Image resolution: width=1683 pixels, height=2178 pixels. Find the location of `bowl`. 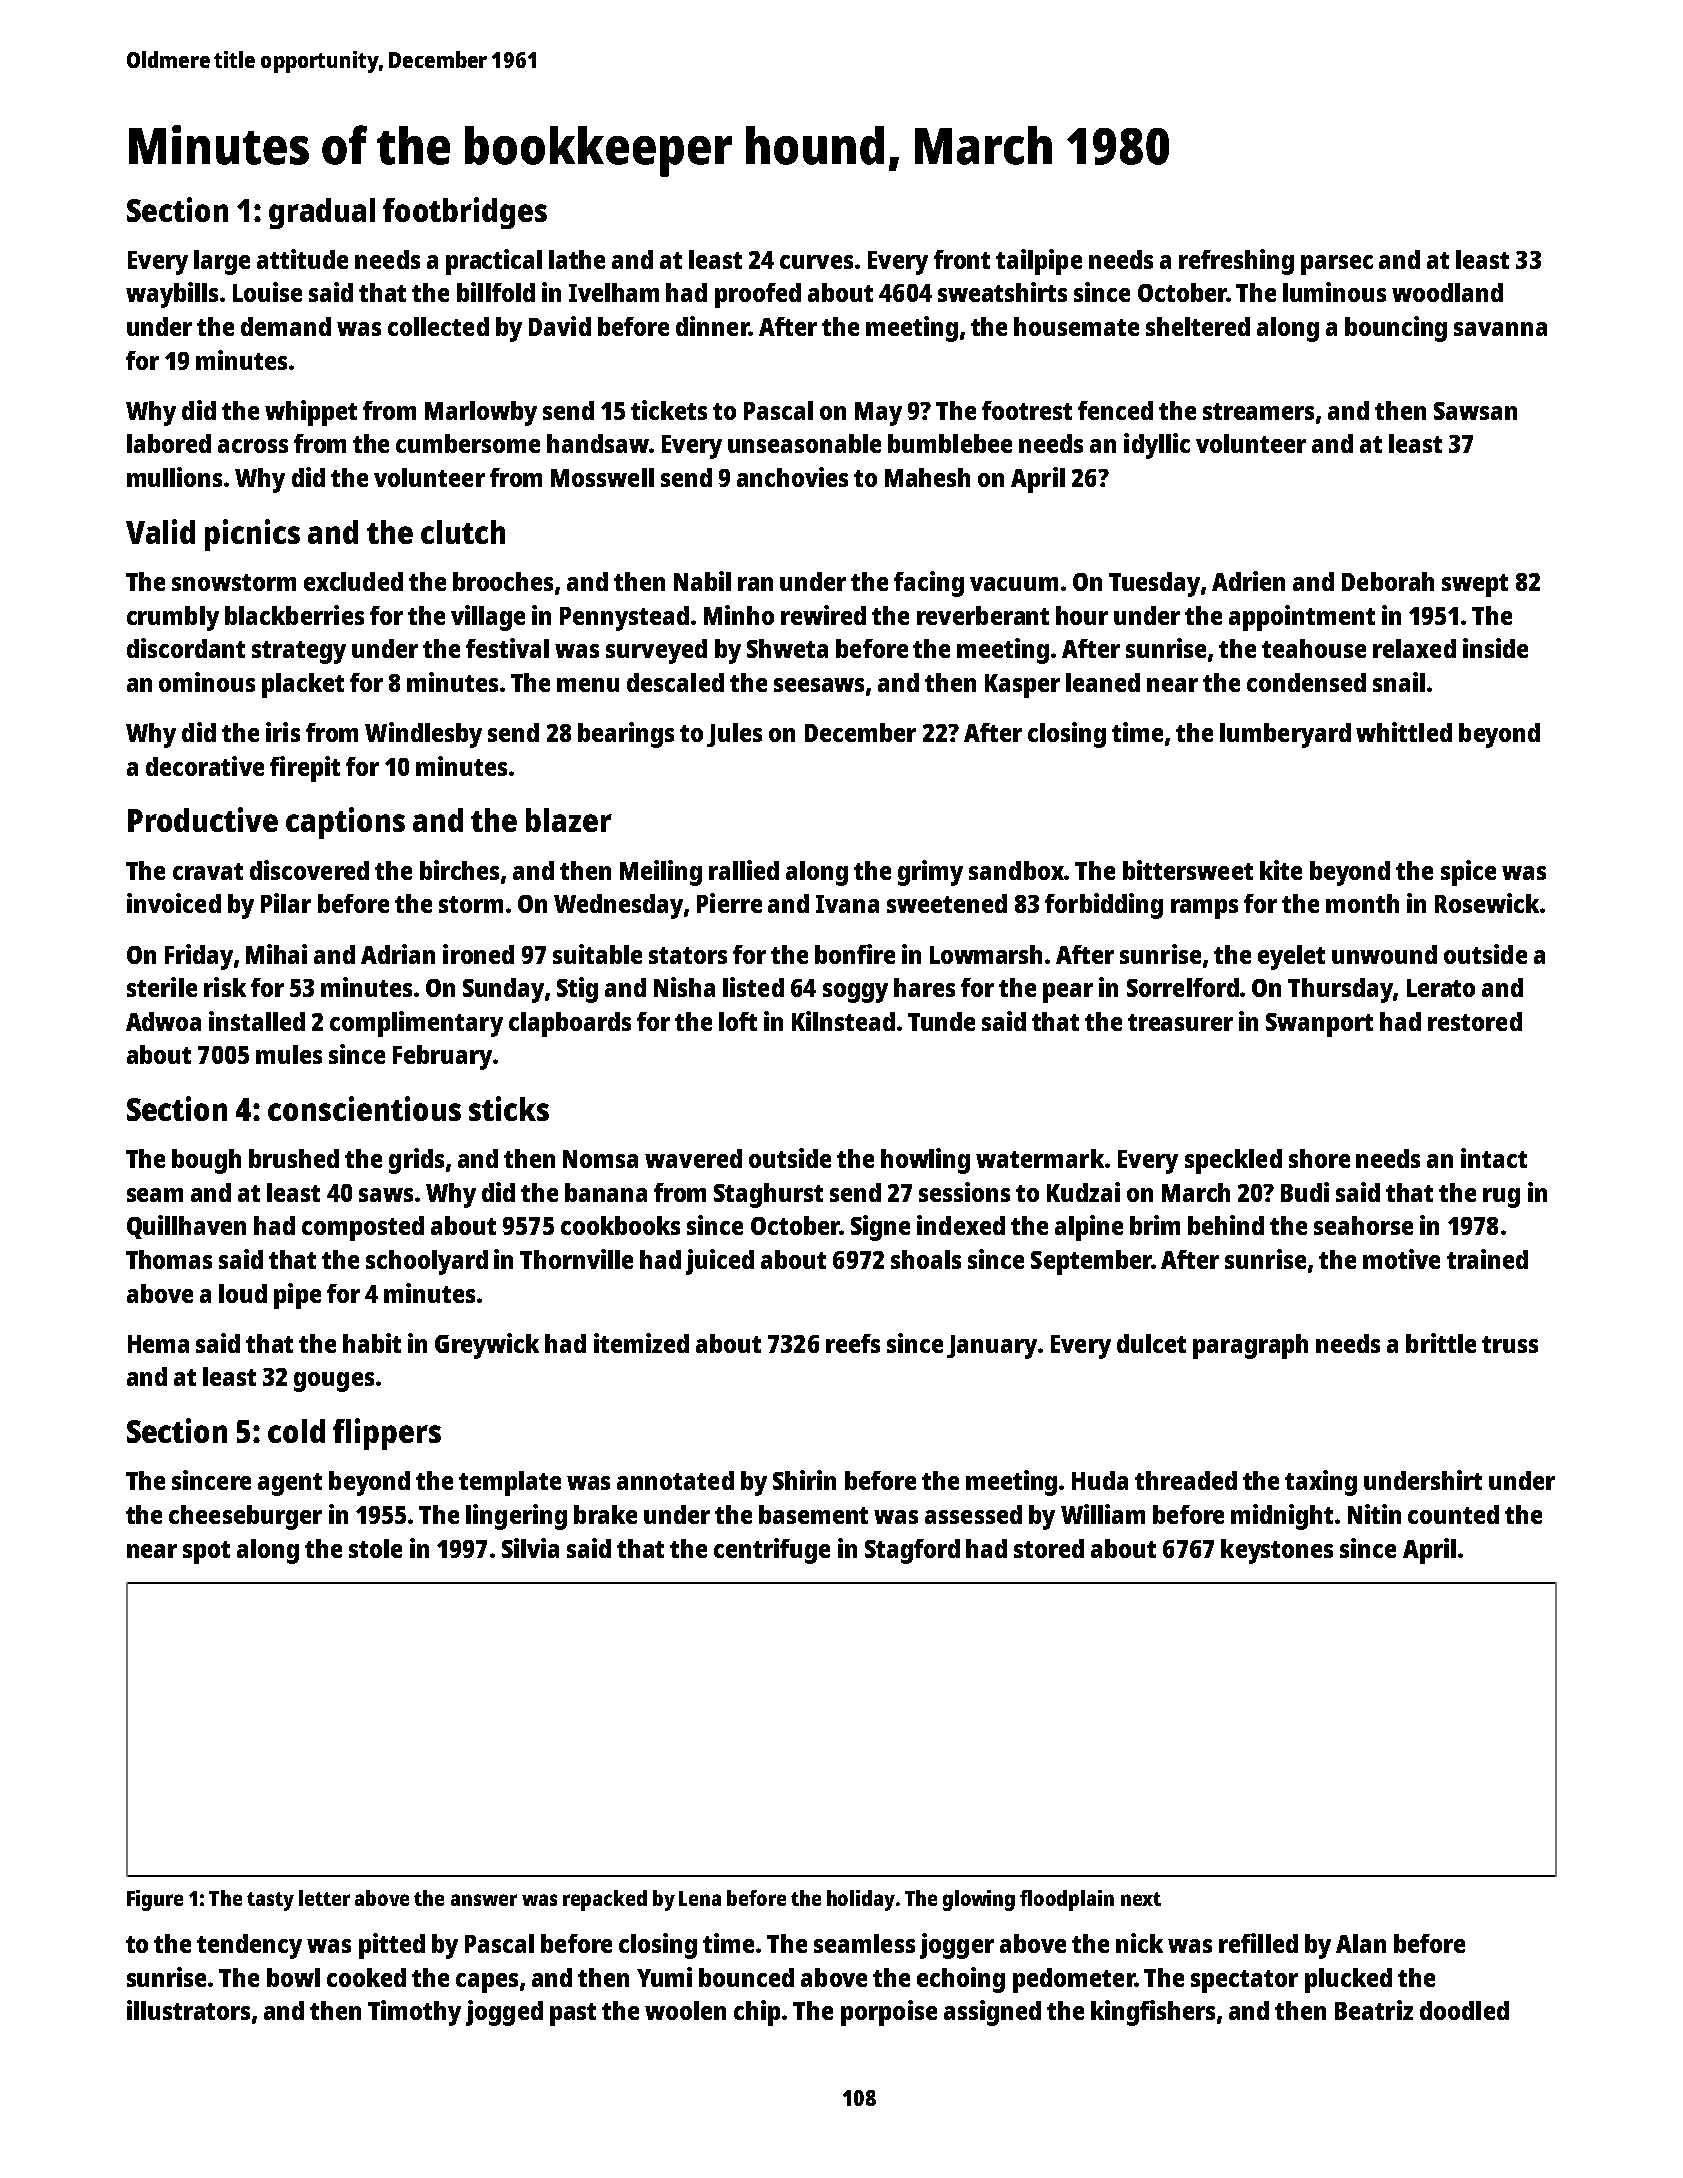

bowl is located at coordinates (293, 1977).
